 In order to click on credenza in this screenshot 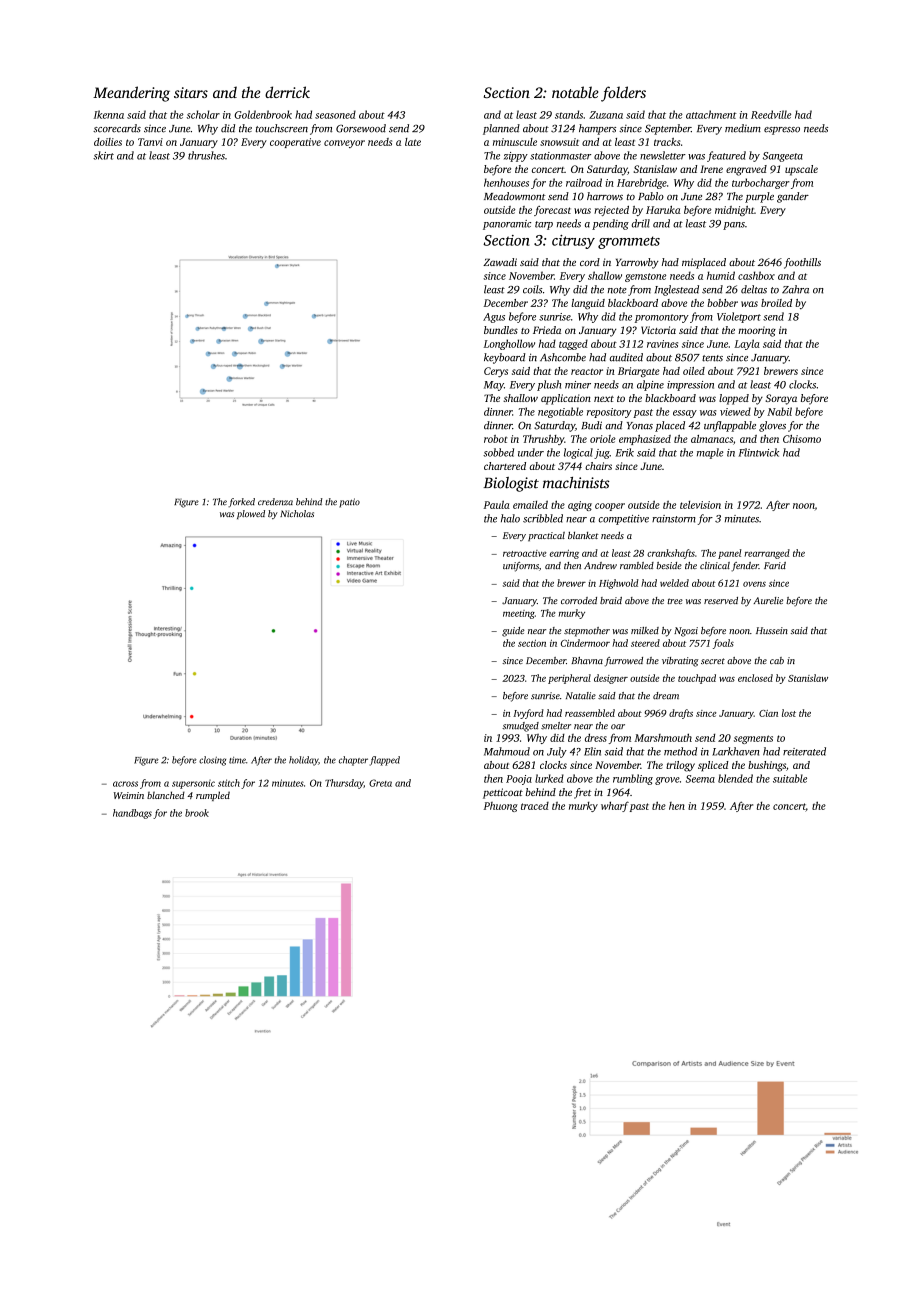, I will do `click(275, 502)`.
